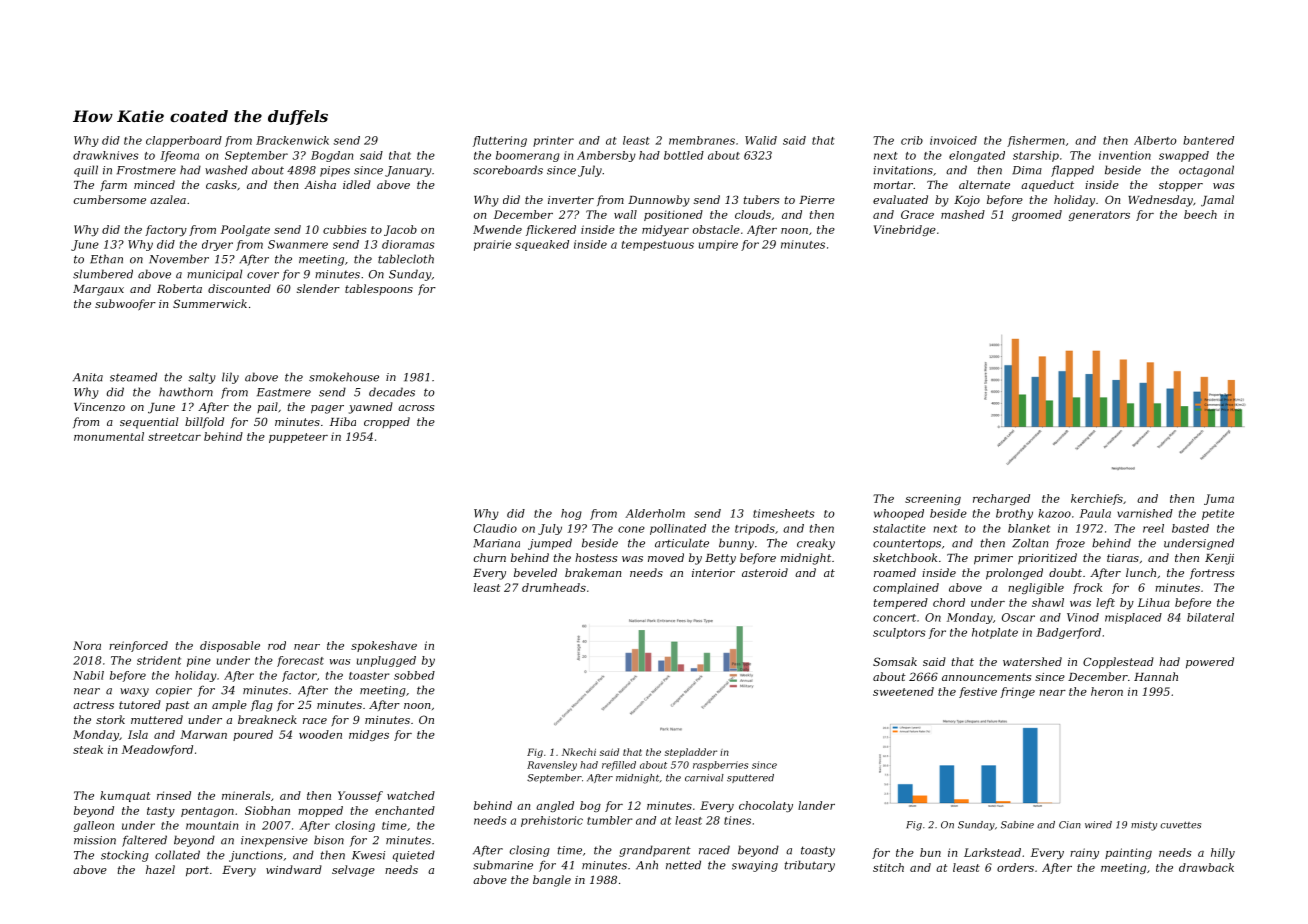  What do you see at coordinates (655, 513) in the screenshot?
I see `Alderholm` at bounding box center [655, 513].
